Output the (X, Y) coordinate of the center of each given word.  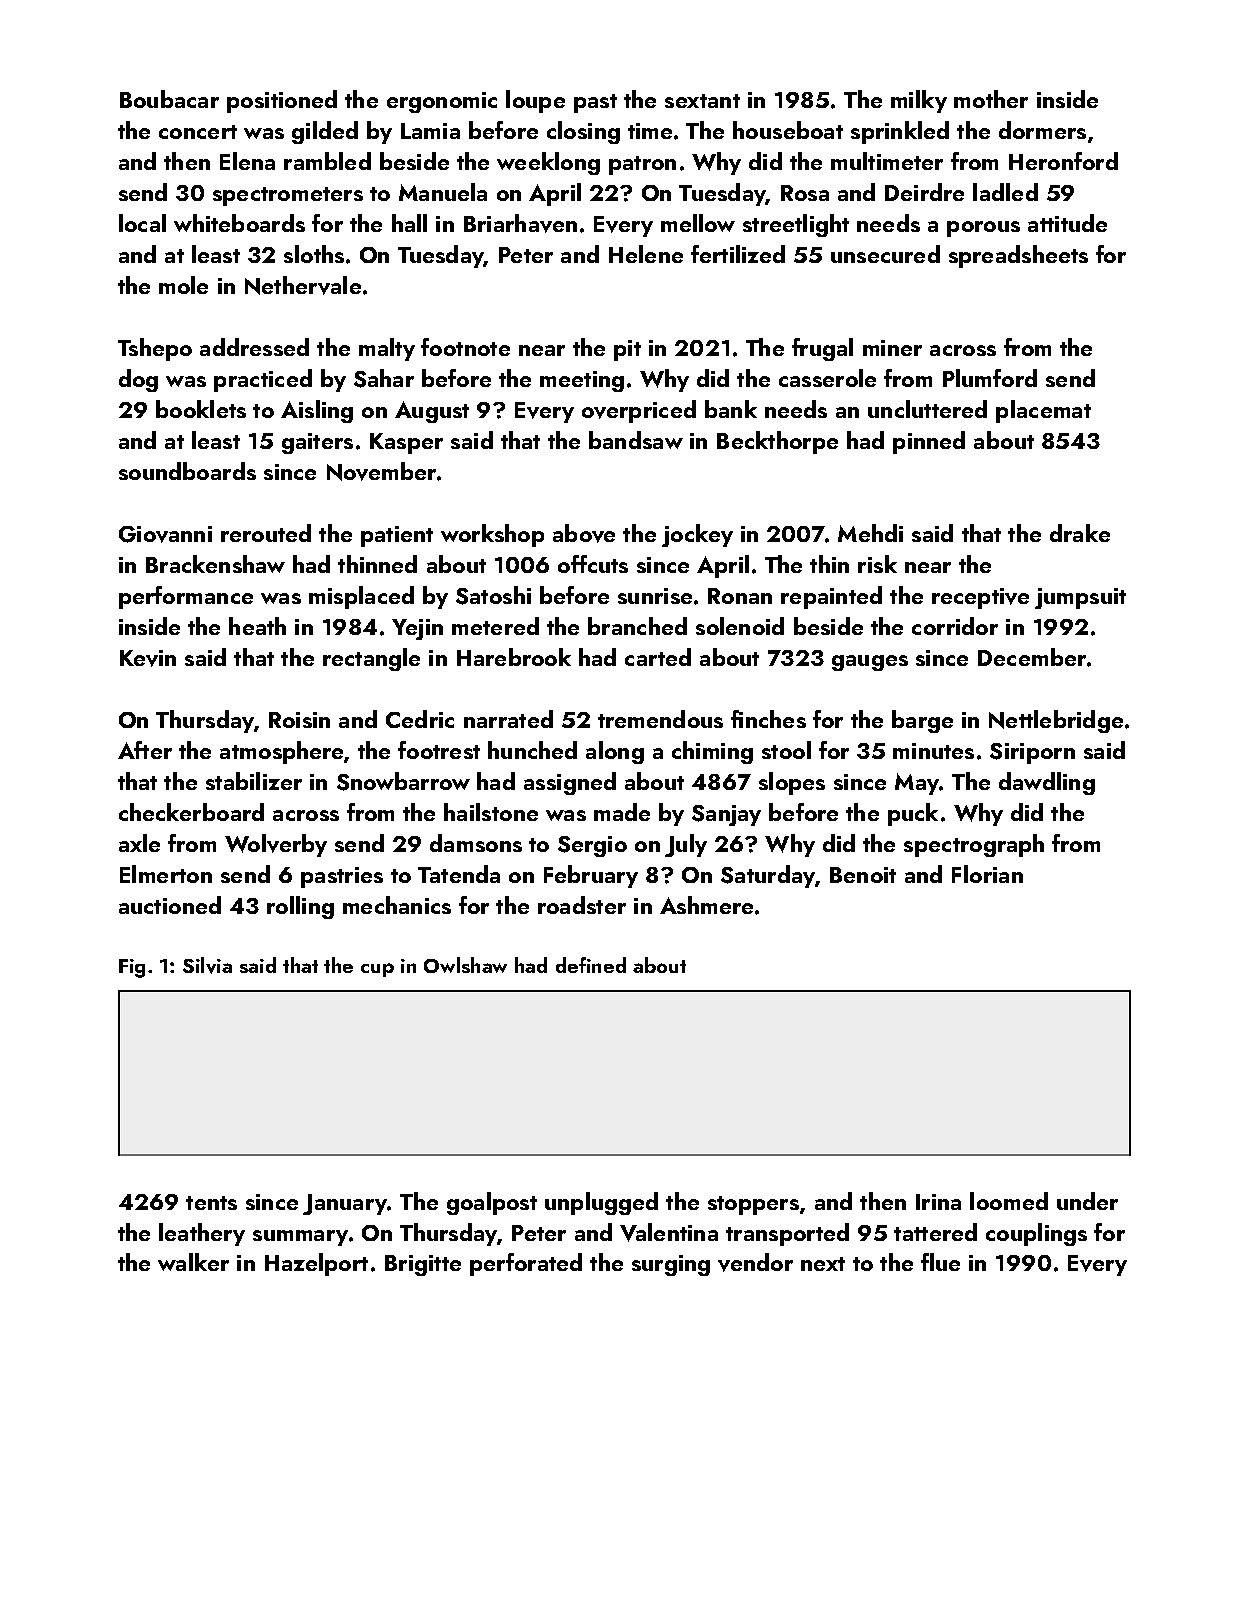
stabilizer (254, 781)
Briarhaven (520, 223)
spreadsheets (1018, 256)
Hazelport (316, 1264)
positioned (282, 101)
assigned (570, 783)
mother (991, 99)
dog (138, 380)
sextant (702, 101)
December (1032, 657)
